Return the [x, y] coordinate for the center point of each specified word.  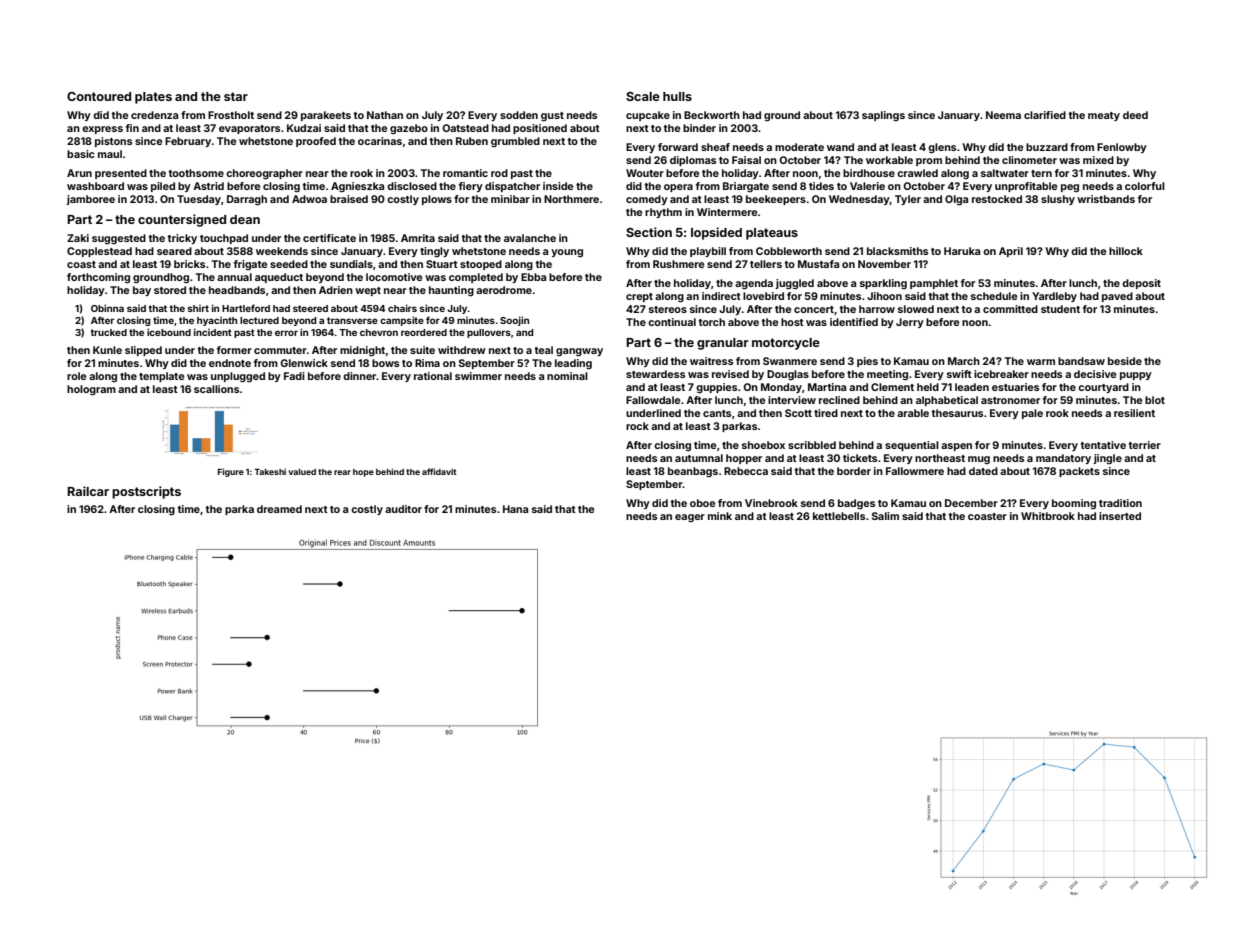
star [236, 96]
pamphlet [934, 284]
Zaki [78, 238]
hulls [677, 96]
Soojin [514, 321]
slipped [143, 351]
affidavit [439, 471]
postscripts [146, 492]
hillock [1126, 251]
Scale [643, 96]
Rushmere [678, 264]
